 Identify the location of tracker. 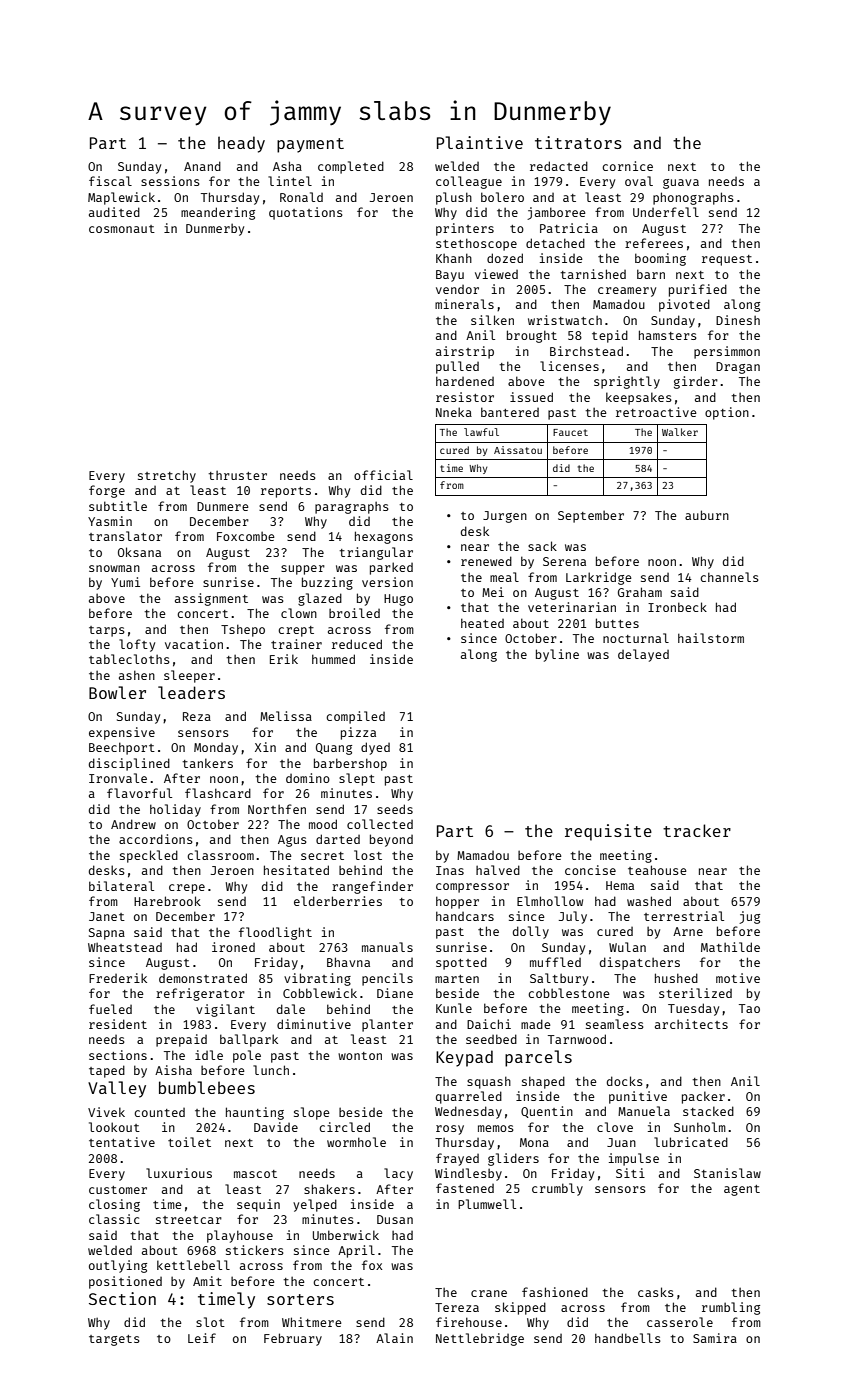
(697, 830).
